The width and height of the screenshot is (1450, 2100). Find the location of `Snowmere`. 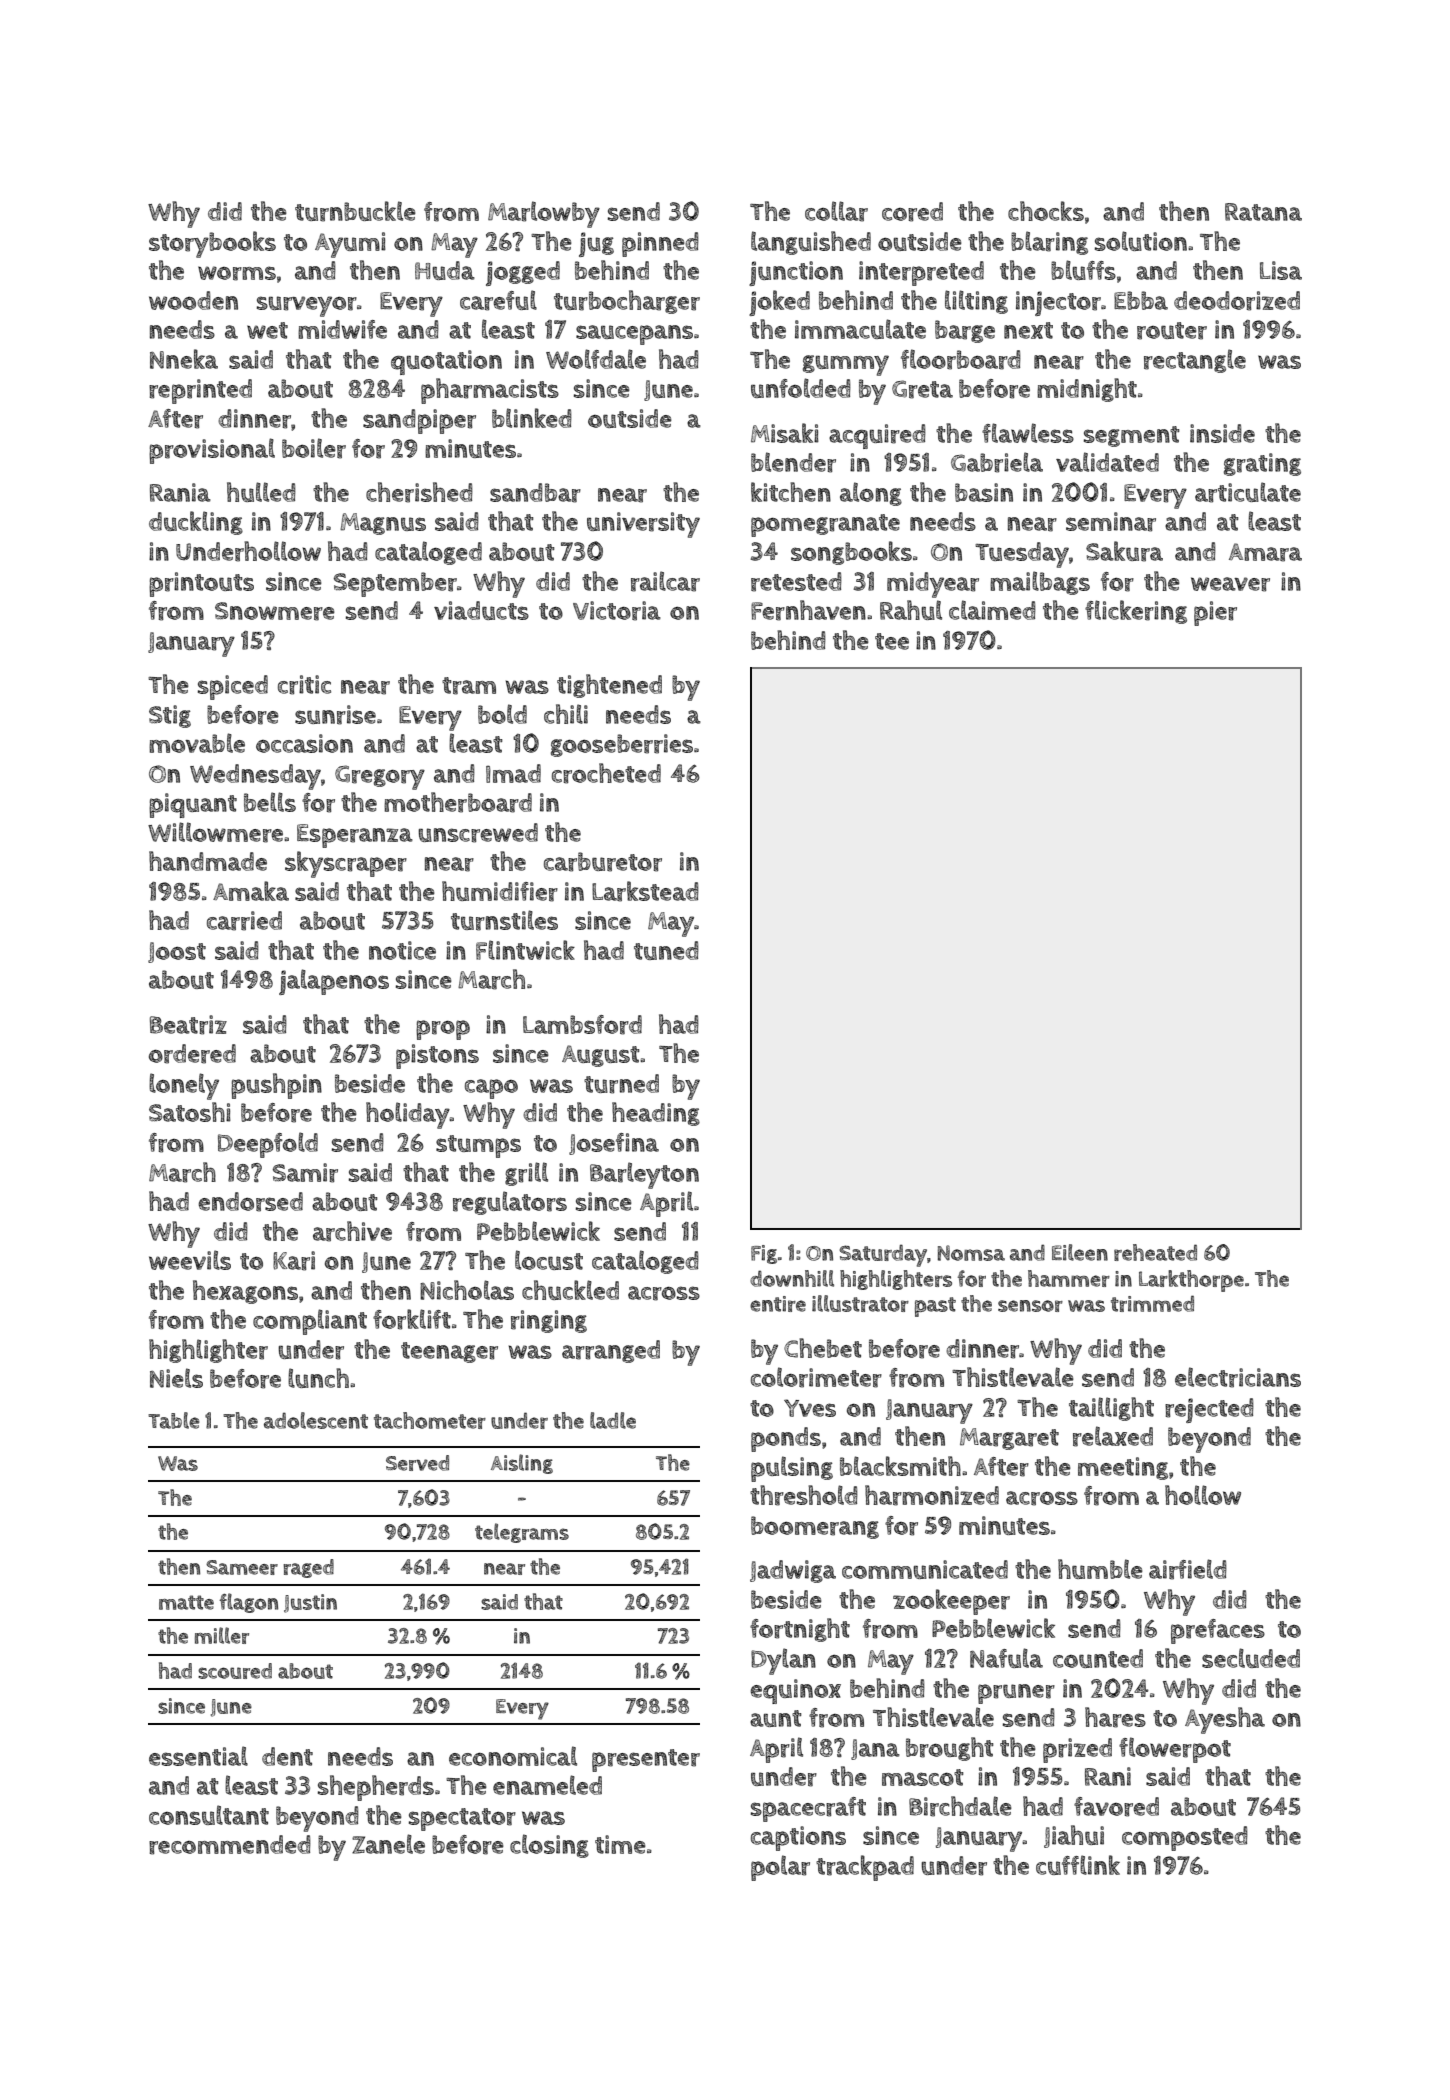

Snowmere is located at coordinates (275, 611).
